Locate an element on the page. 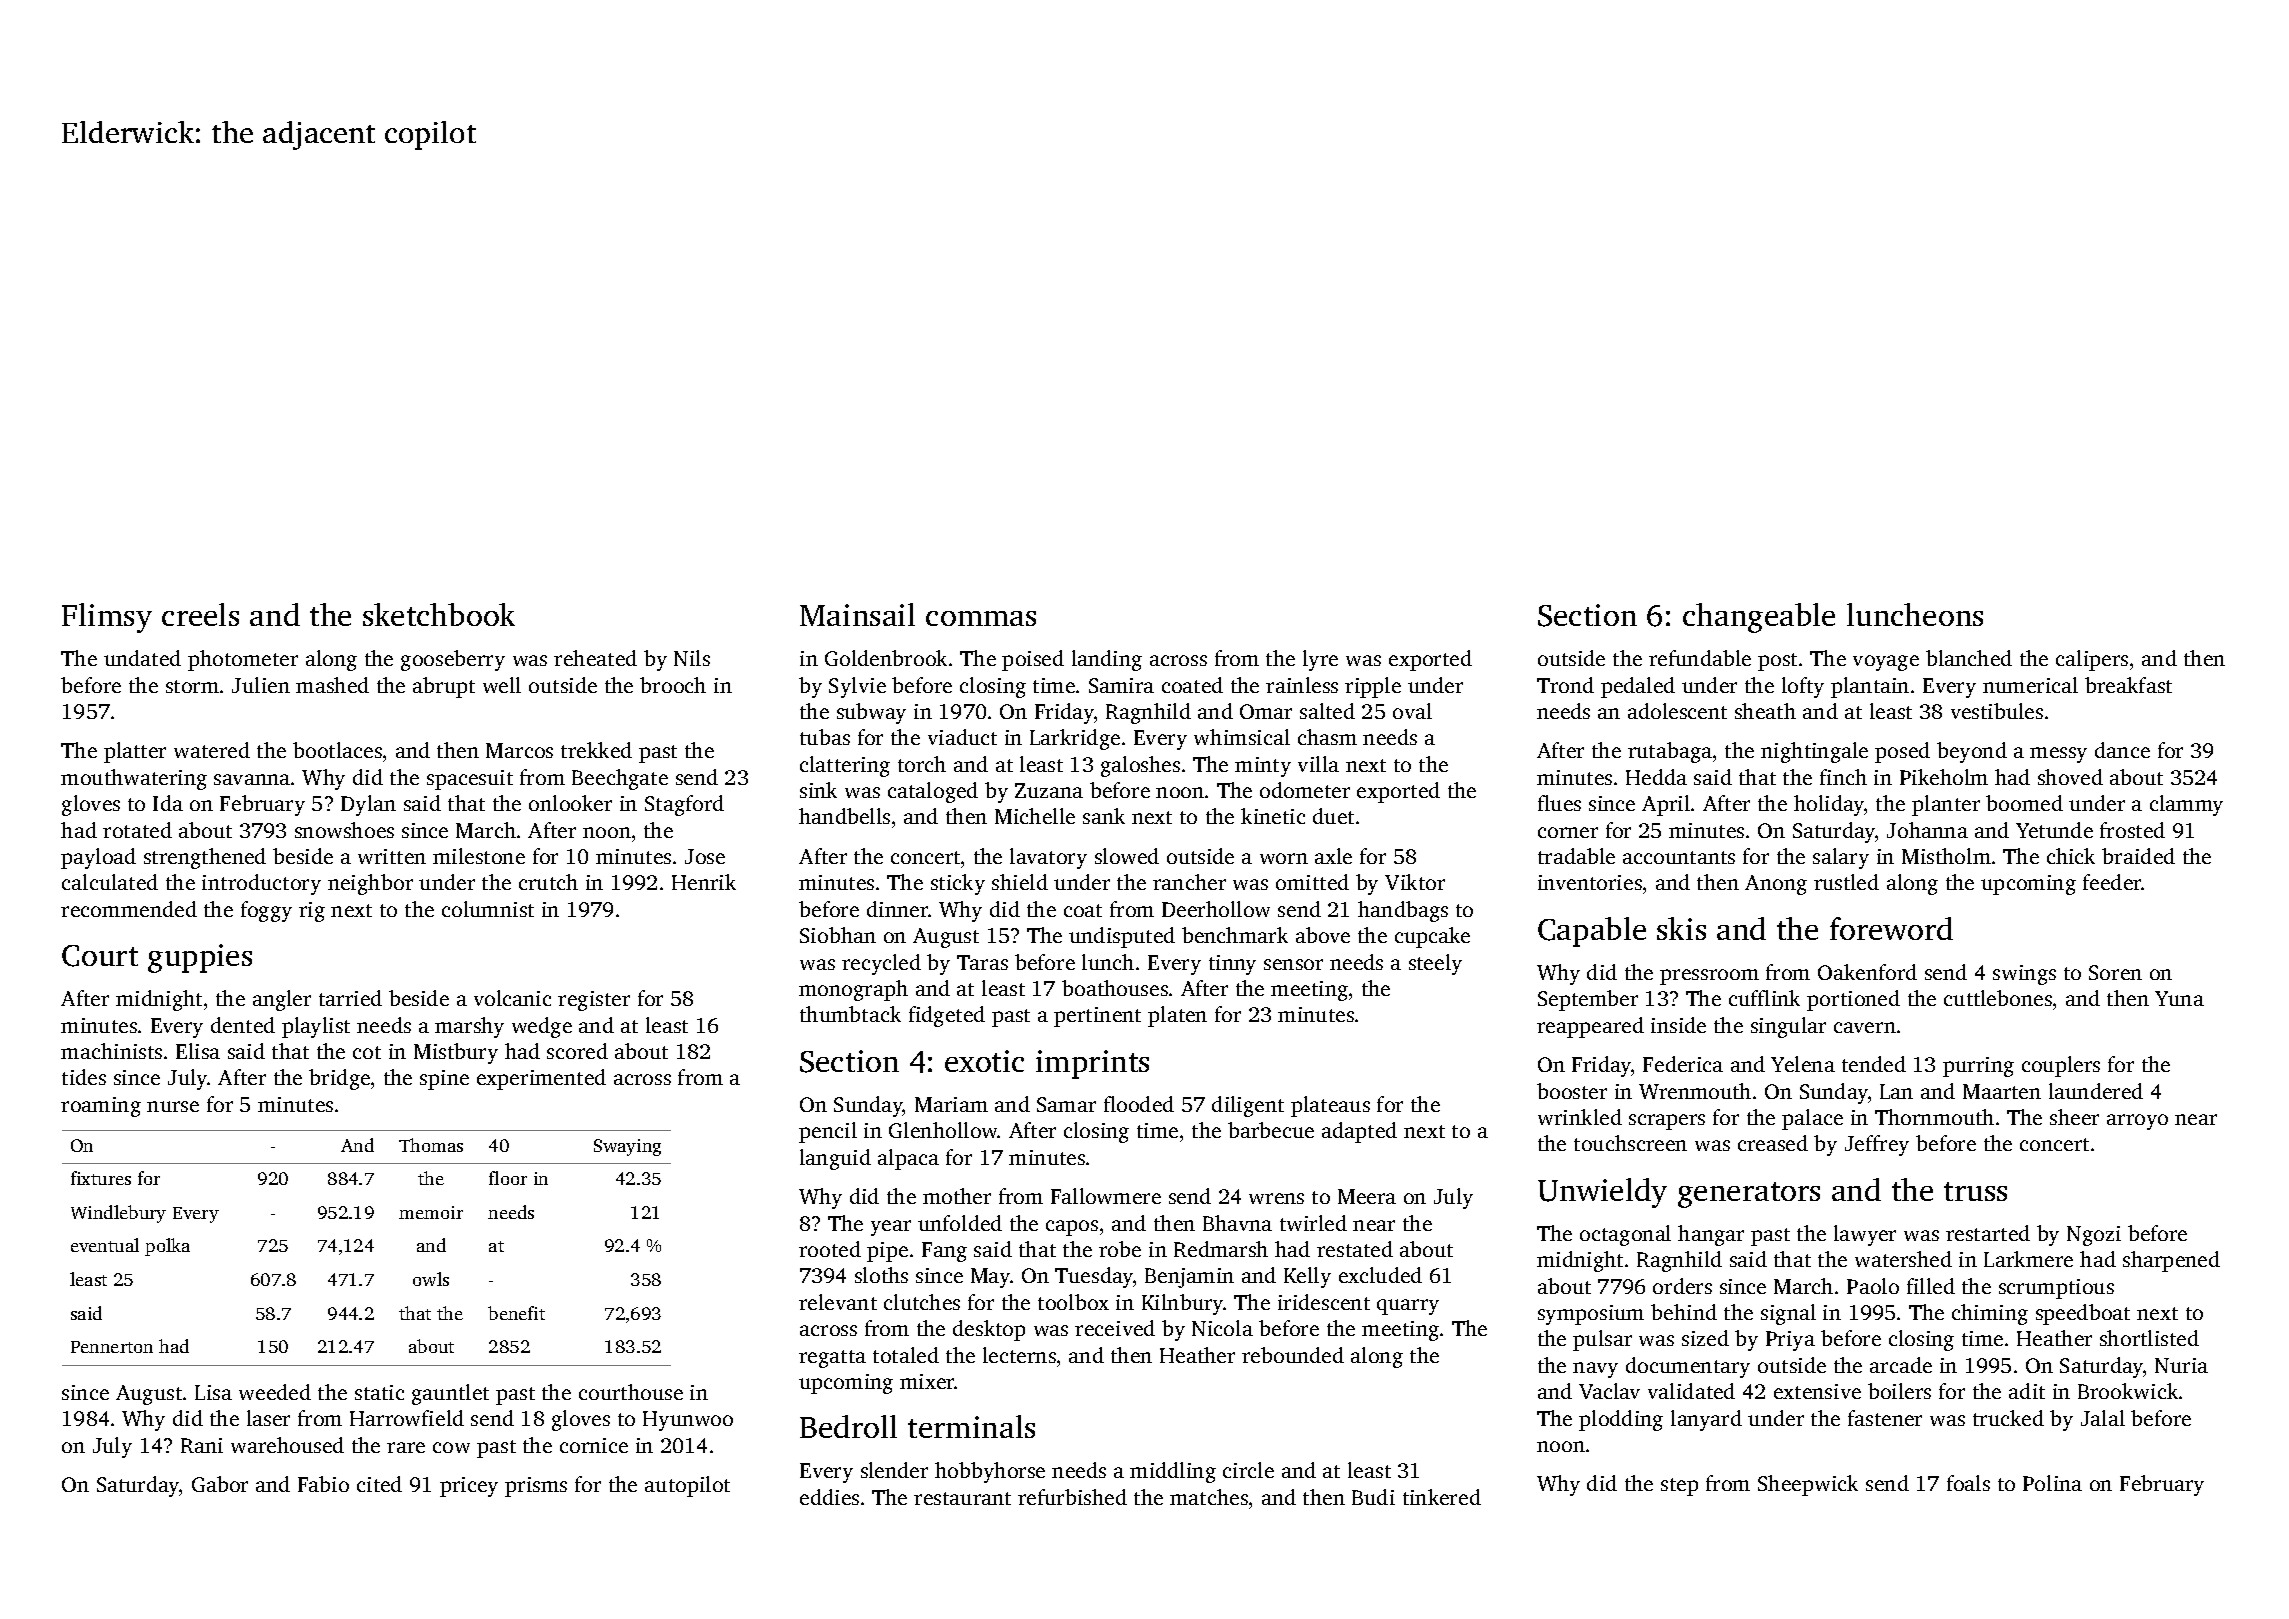 This document has height=1619, width=2289. Thomas is located at coordinates (431, 1145).
